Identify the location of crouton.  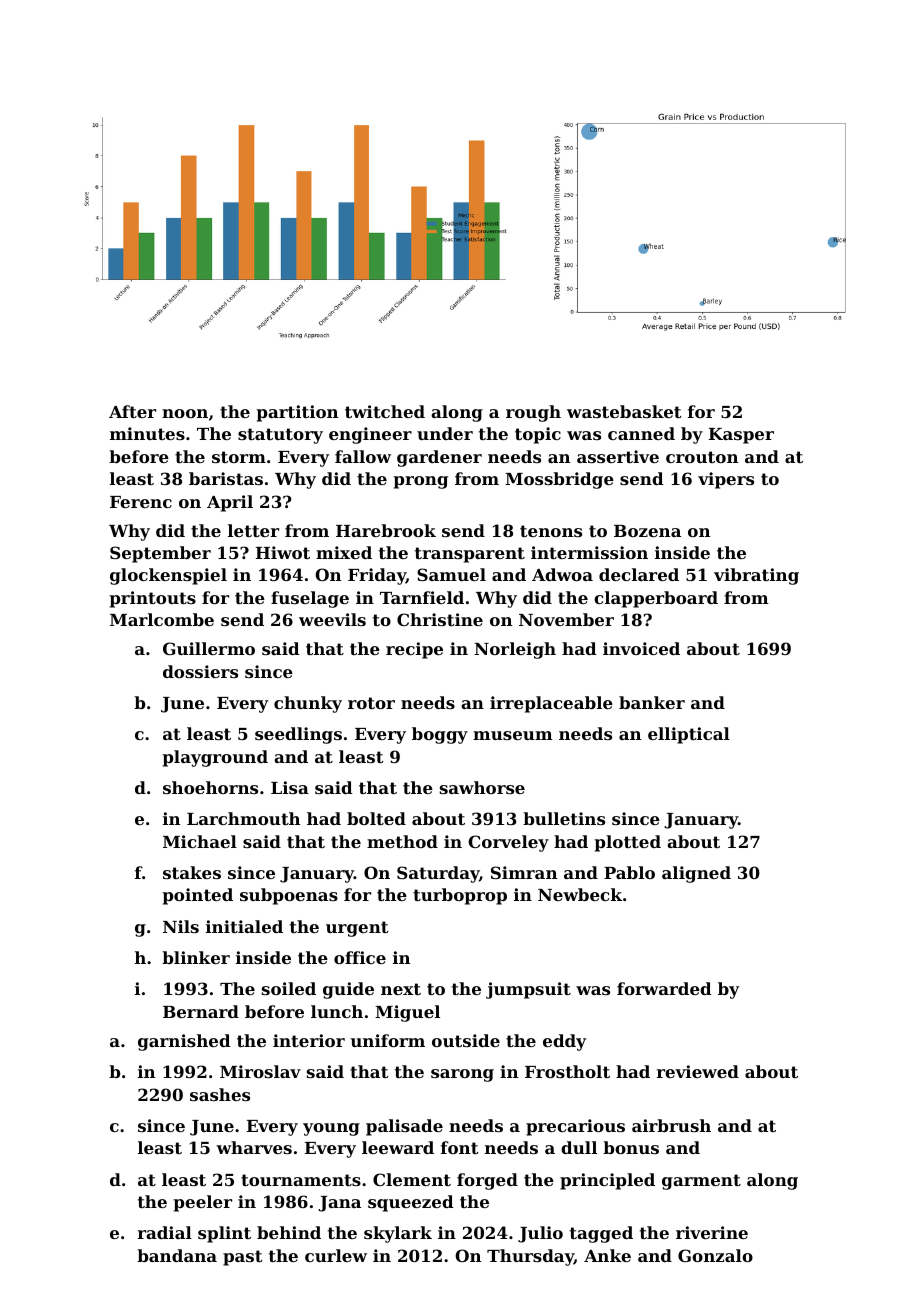
(702, 457).
